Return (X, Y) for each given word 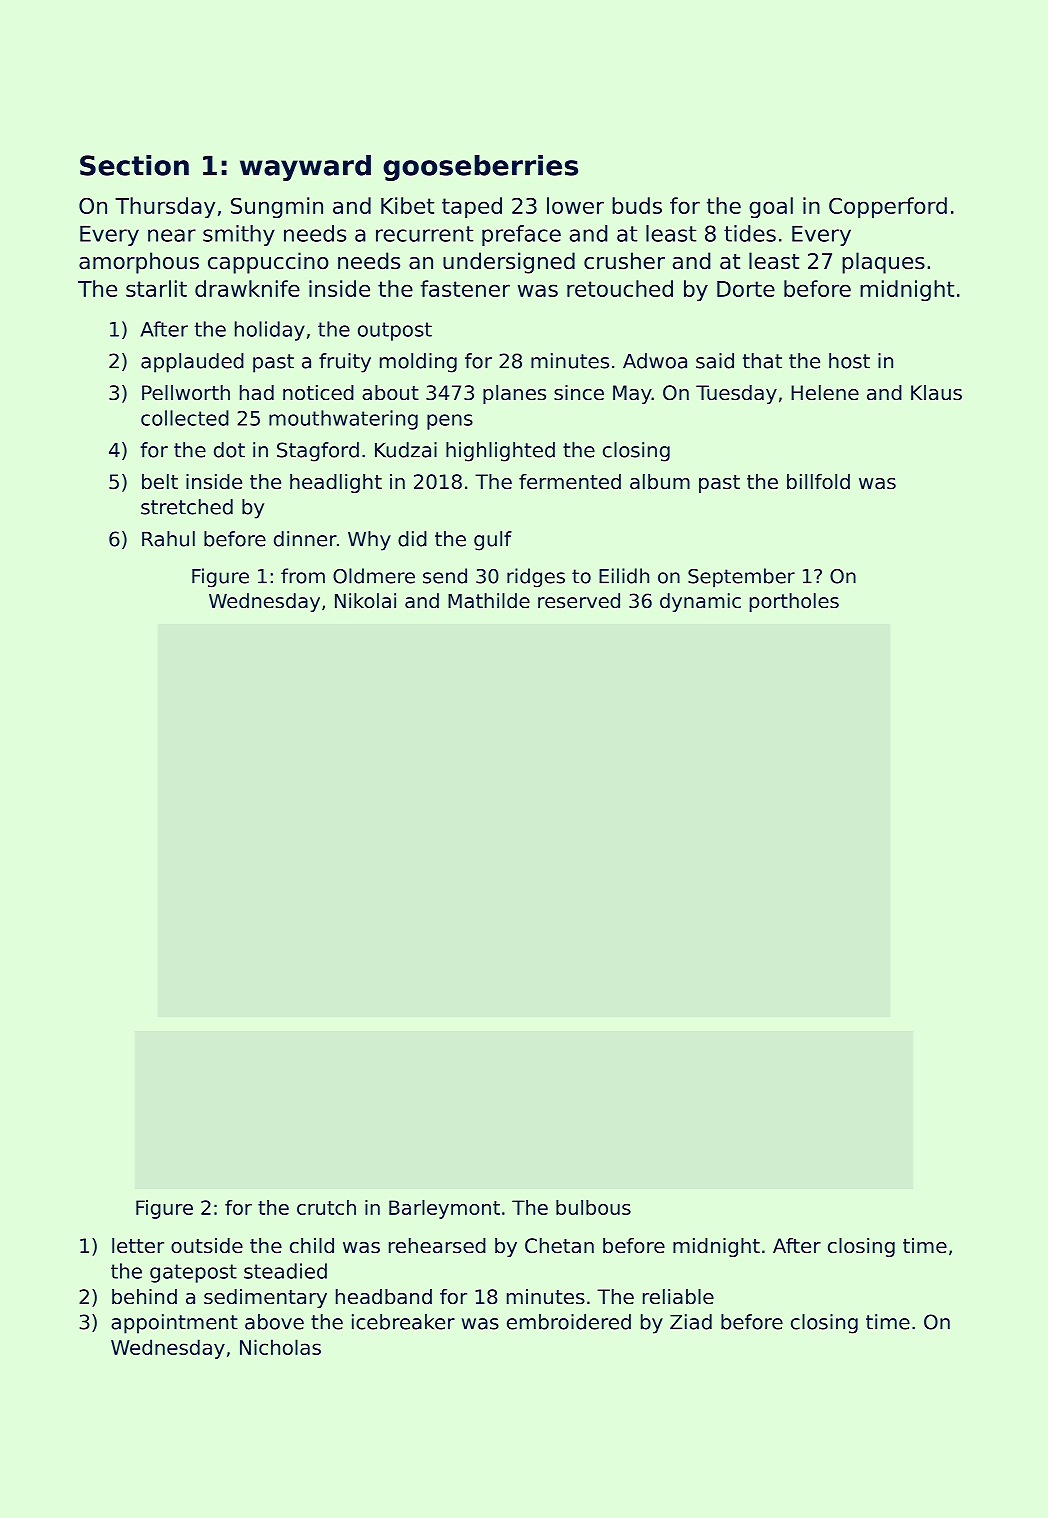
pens (450, 422)
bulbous (593, 1207)
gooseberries (480, 168)
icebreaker (403, 1322)
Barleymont (444, 1209)
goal (771, 207)
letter (138, 1246)
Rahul (168, 539)
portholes (794, 602)
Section (134, 165)
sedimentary (265, 1298)
